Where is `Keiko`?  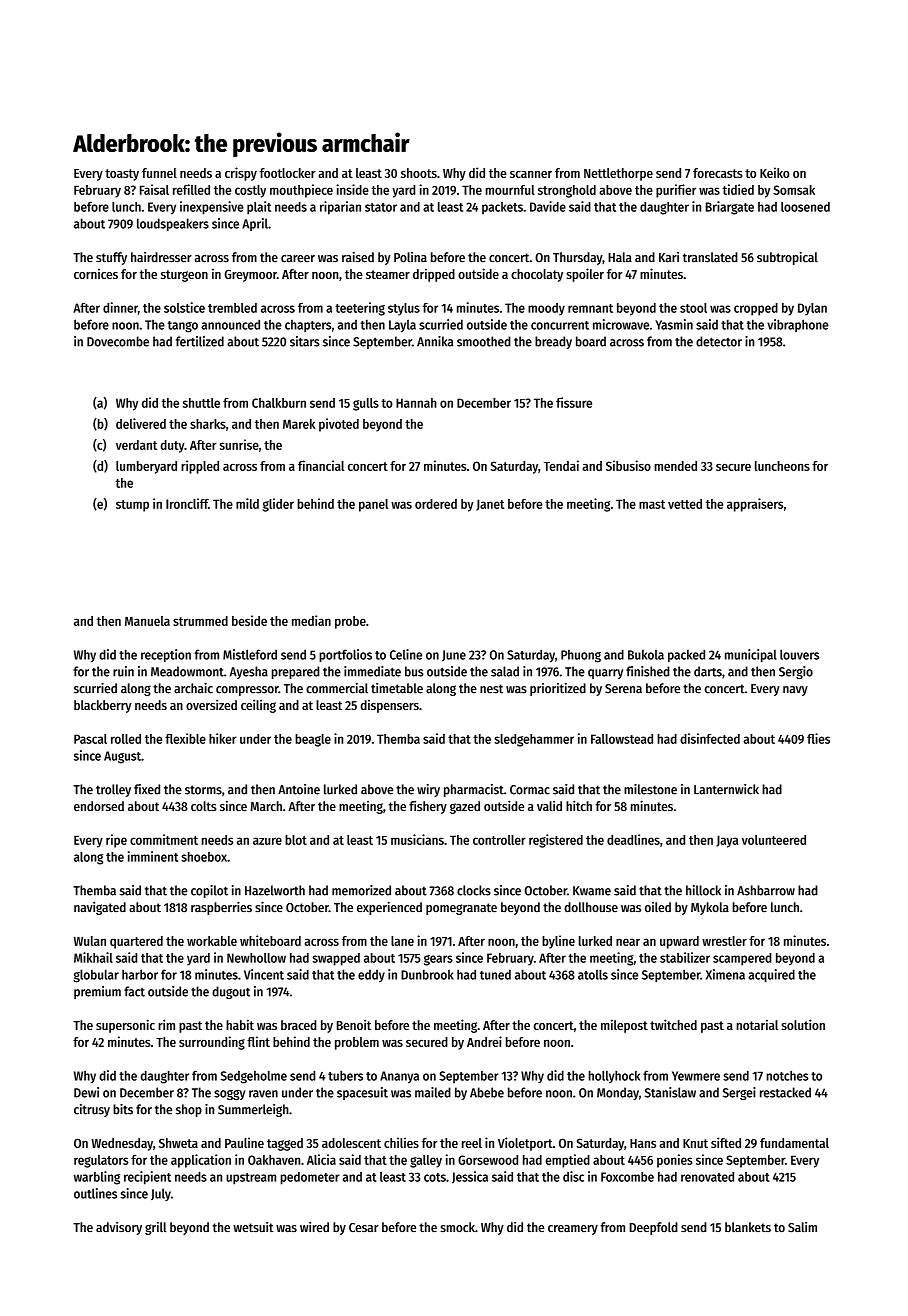 Keiko is located at coordinates (775, 172).
